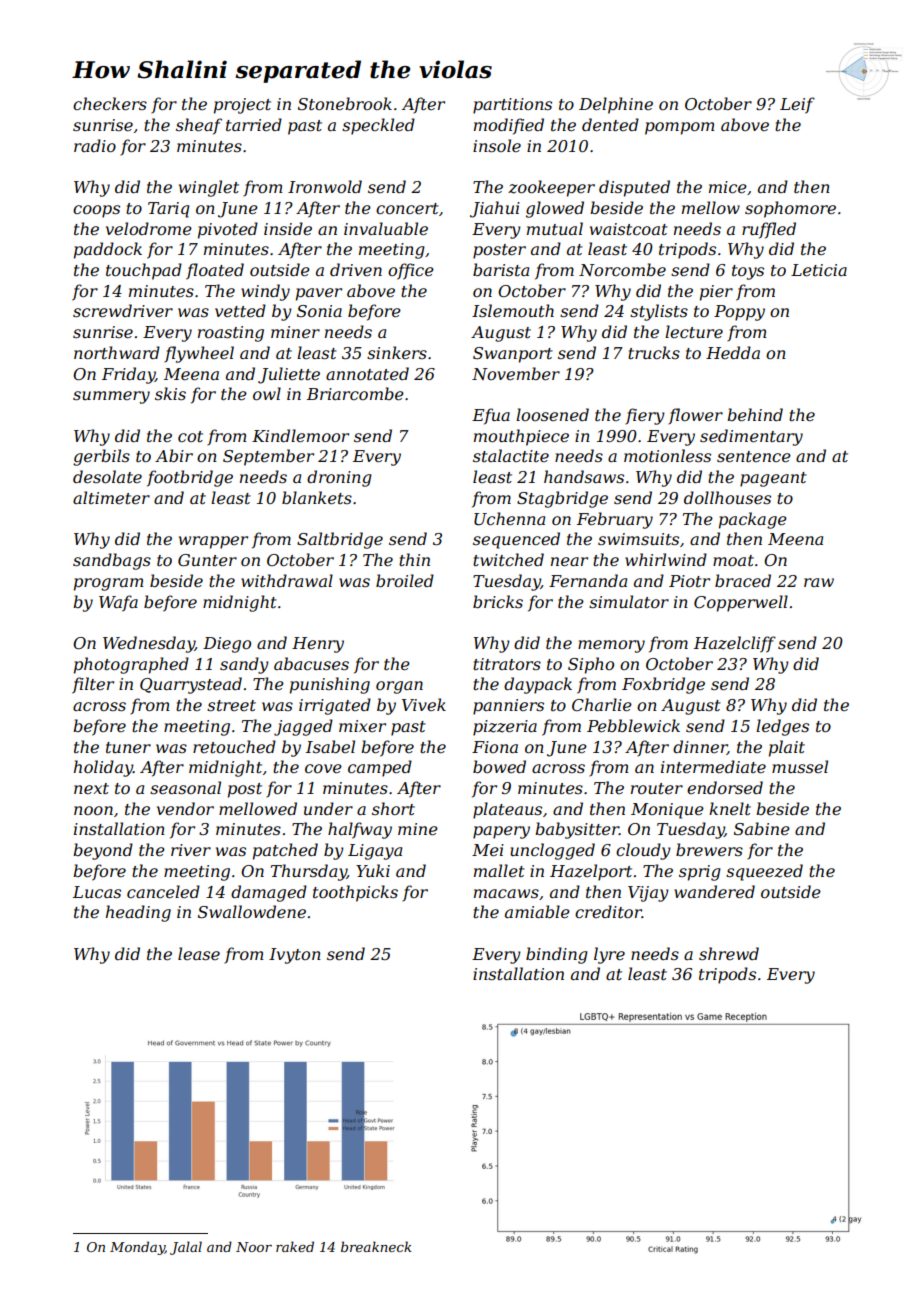 Image resolution: width=924 pixels, height=1308 pixels. What do you see at coordinates (729, 953) in the screenshot?
I see `shrewd` at bounding box center [729, 953].
